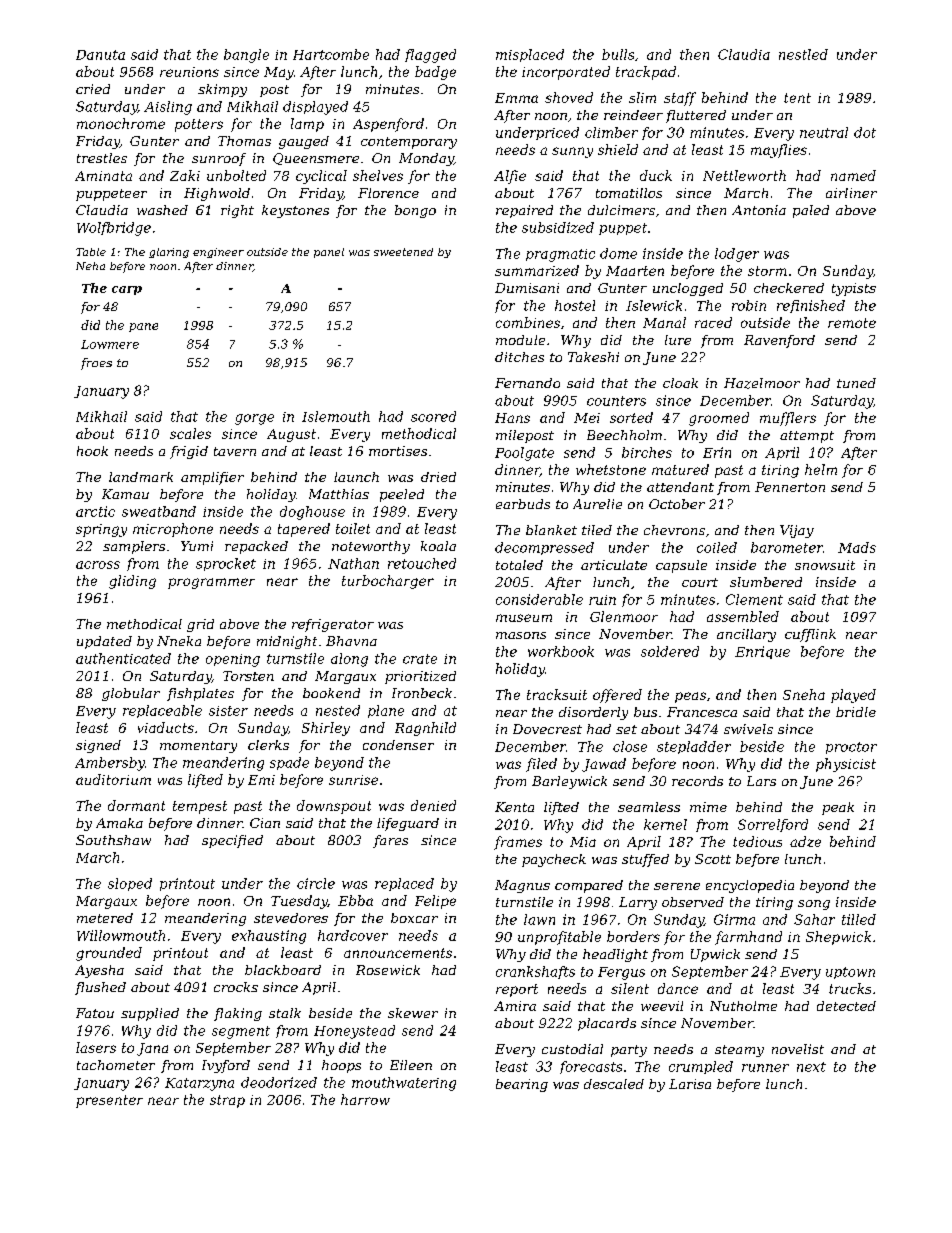  Describe the element at coordinates (618, 54) in the screenshot. I see `bulls` at that location.
